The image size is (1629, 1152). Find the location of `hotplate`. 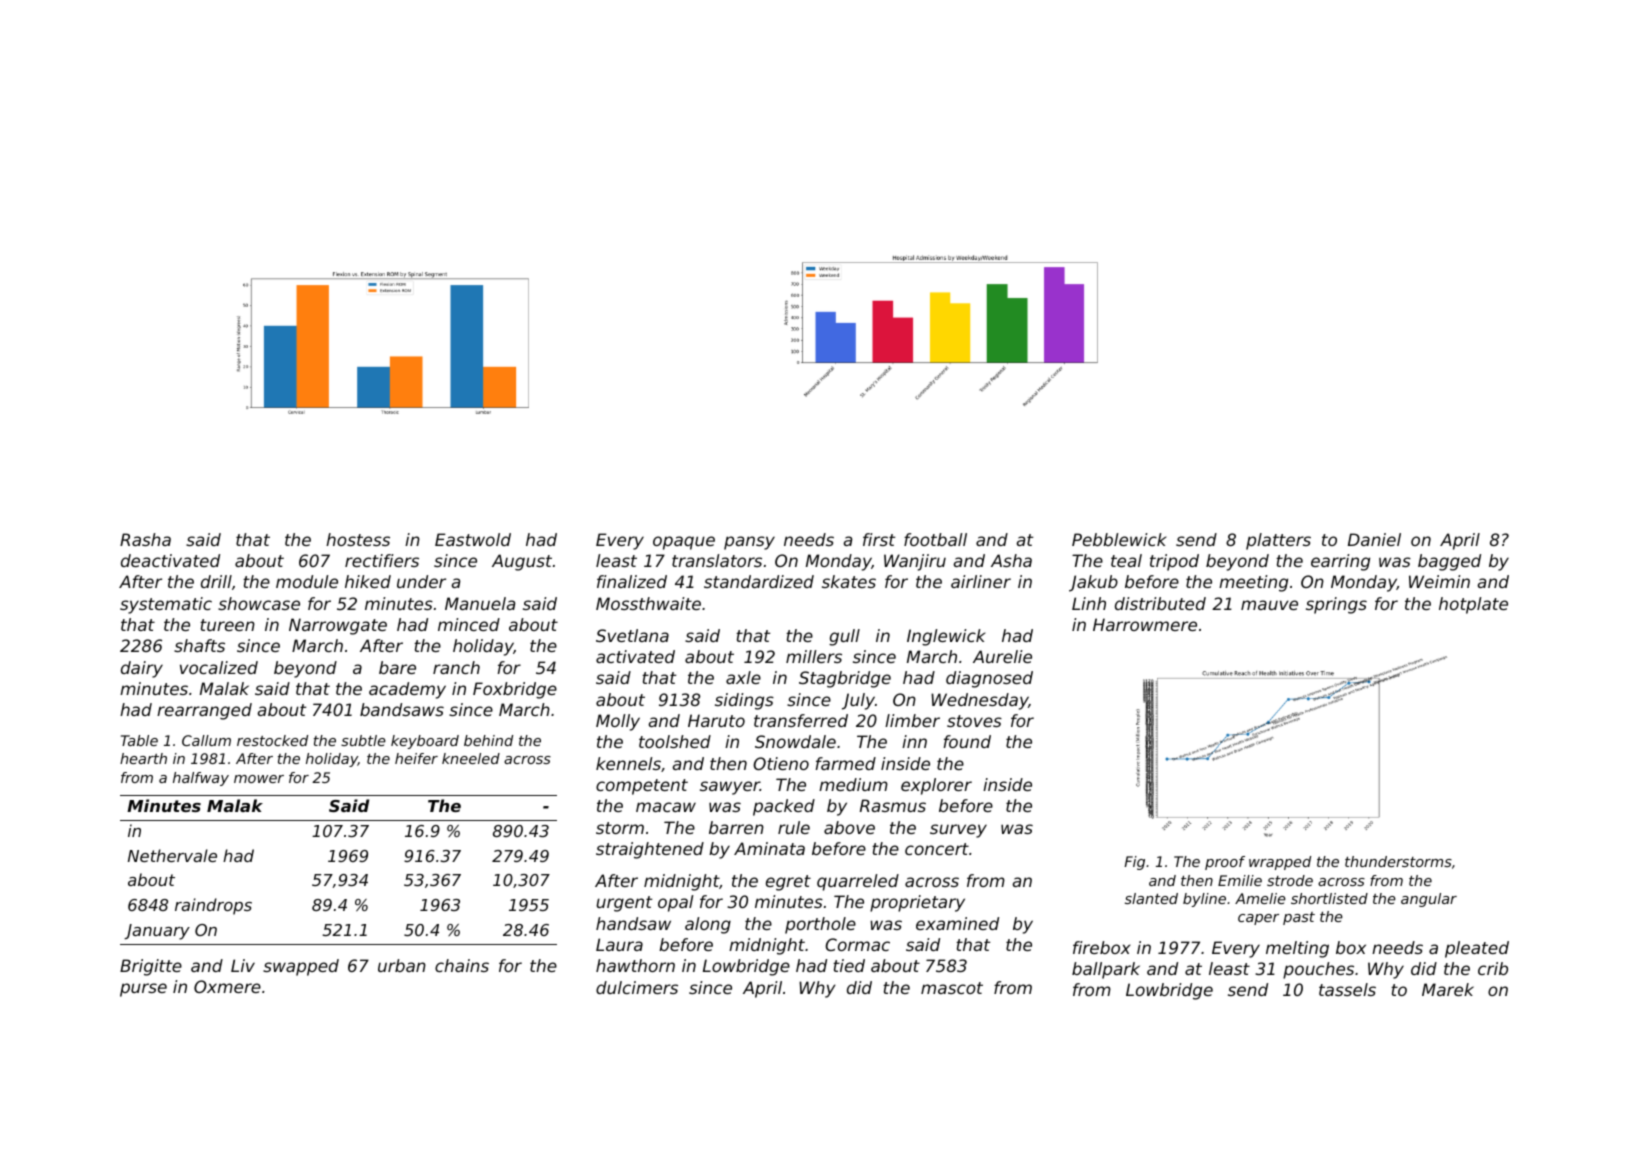

hotplate is located at coordinates (1473, 605).
